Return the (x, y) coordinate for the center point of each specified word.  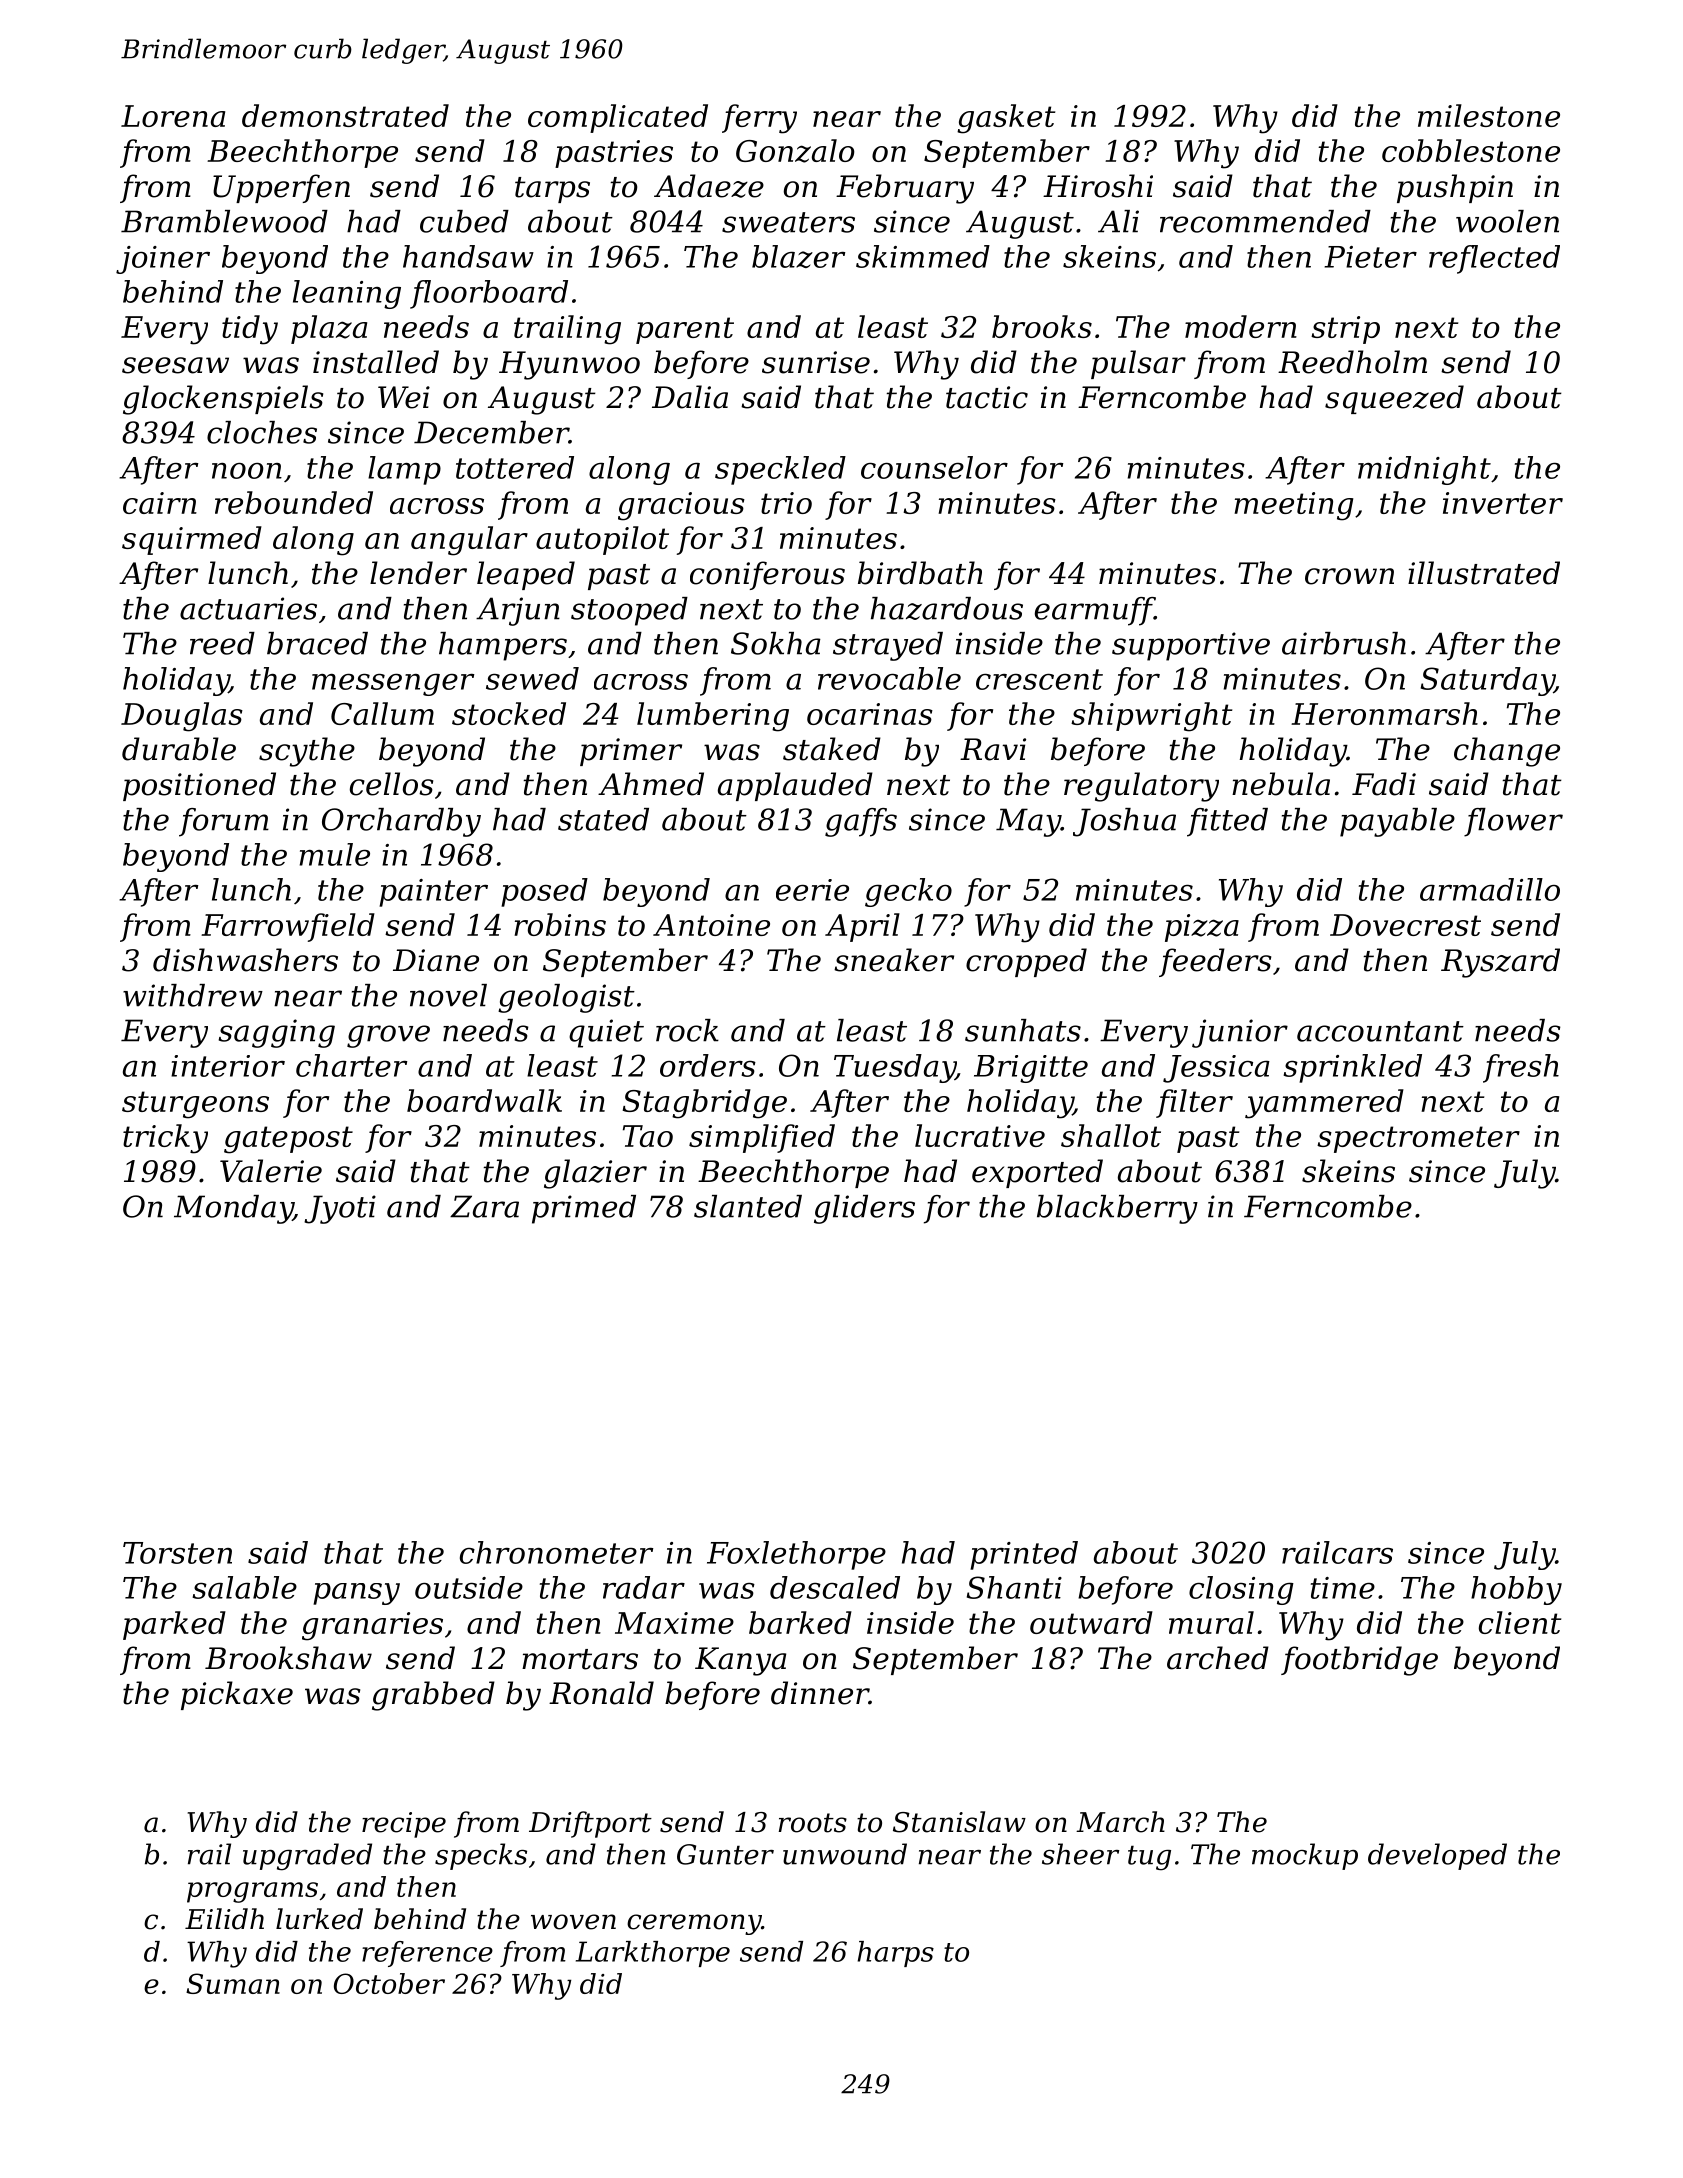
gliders (864, 1209)
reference (427, 1954)
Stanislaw (959, 1822)
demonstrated (345, 115)
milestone (1489, 115)
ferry (759, 119)
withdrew (193, 995)
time (1343, 1588)
